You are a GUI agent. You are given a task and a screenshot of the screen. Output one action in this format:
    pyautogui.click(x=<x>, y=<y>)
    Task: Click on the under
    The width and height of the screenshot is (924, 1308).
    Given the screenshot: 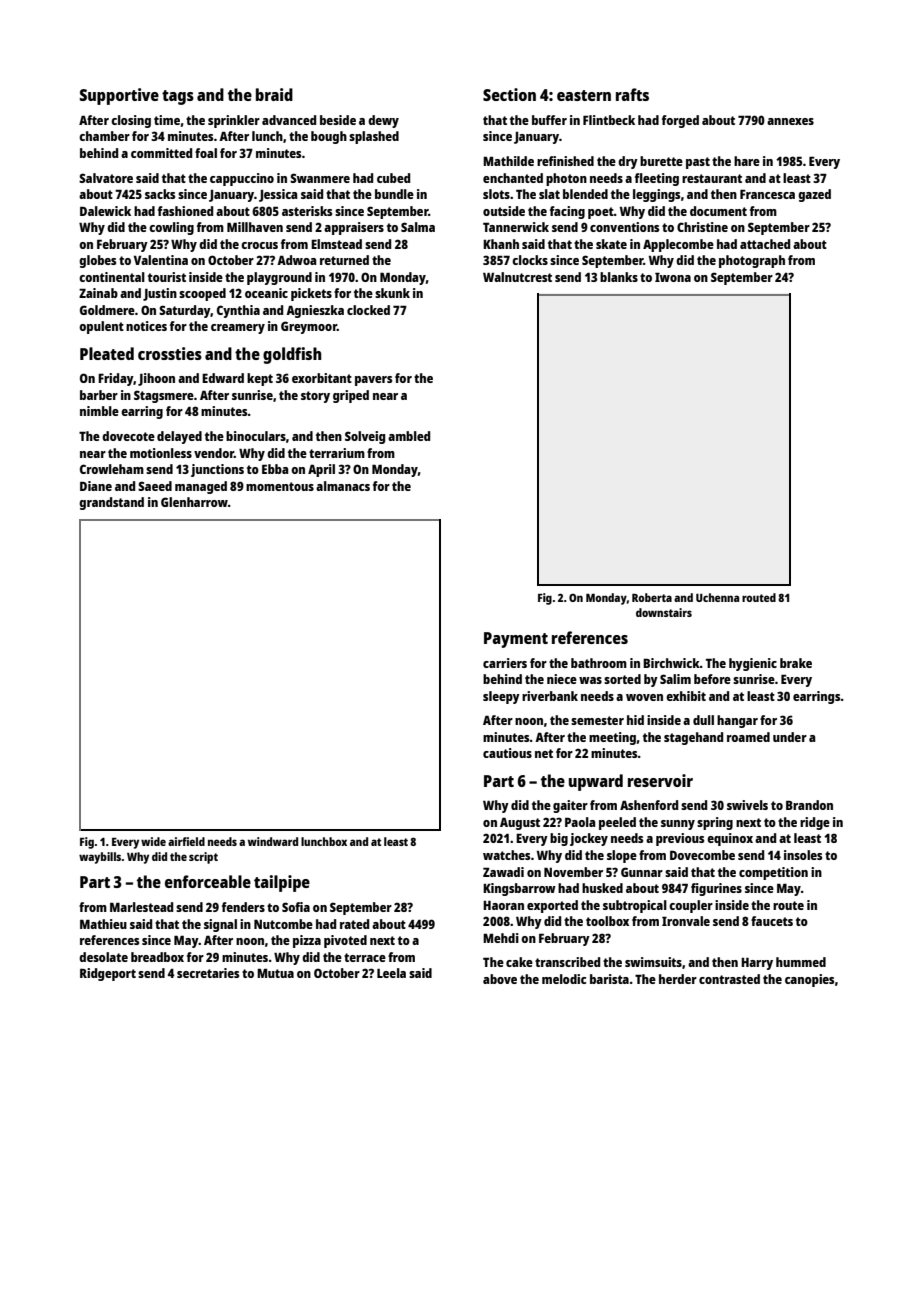 What is the action you would take?
    pyautogui.click(x=790, y=737)
